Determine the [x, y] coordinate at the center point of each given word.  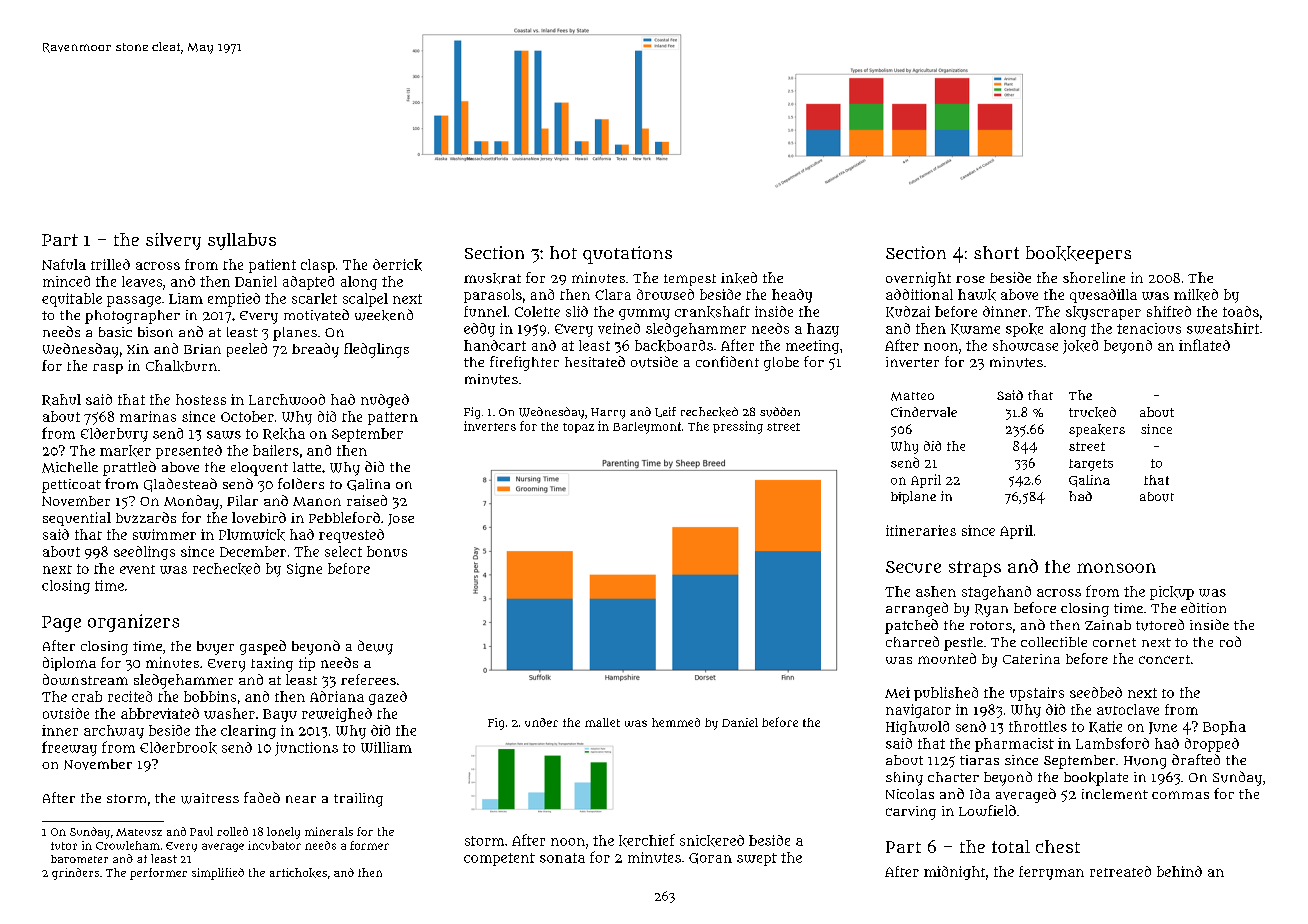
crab [87, 696]
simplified [218, 874]
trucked [1092, 412]
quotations [627, 255]
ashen [936, 591]
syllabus [242, 241]
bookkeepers [1078, 255]
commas [1180, 795]
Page [61, 624]
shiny [904, 779]
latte [307, 467]
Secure [913, 567]
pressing [738, 427]
